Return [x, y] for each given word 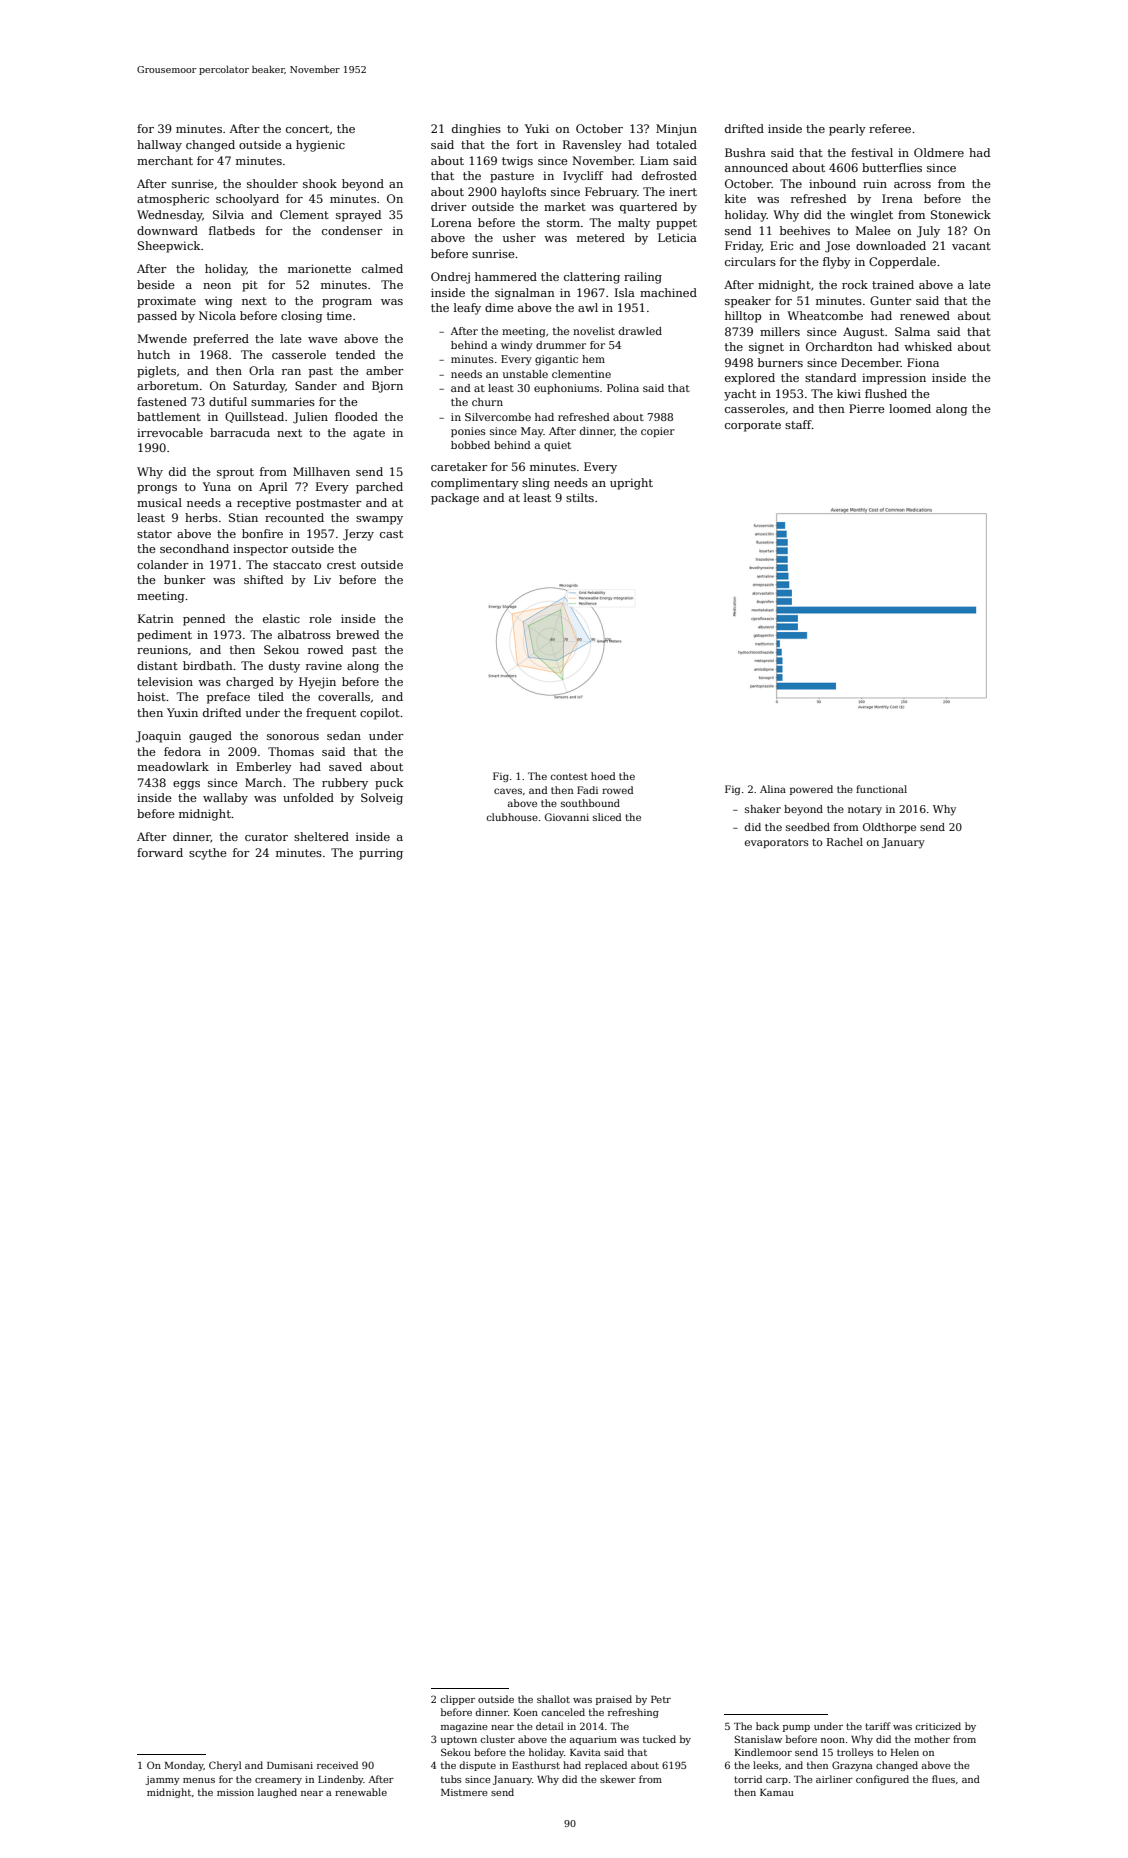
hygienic [320, 146]
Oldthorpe [889, 828]
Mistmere [464, 1792]
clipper [457, 1700]
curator [266, 837]
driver [449, 206]
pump [796, 1728]
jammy [162, 1780]
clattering [592, 278]
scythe [208, 854]
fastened [162, 401]
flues [943, 1779]
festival [872, 152]
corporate [753, 426]
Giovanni [567, 817]
